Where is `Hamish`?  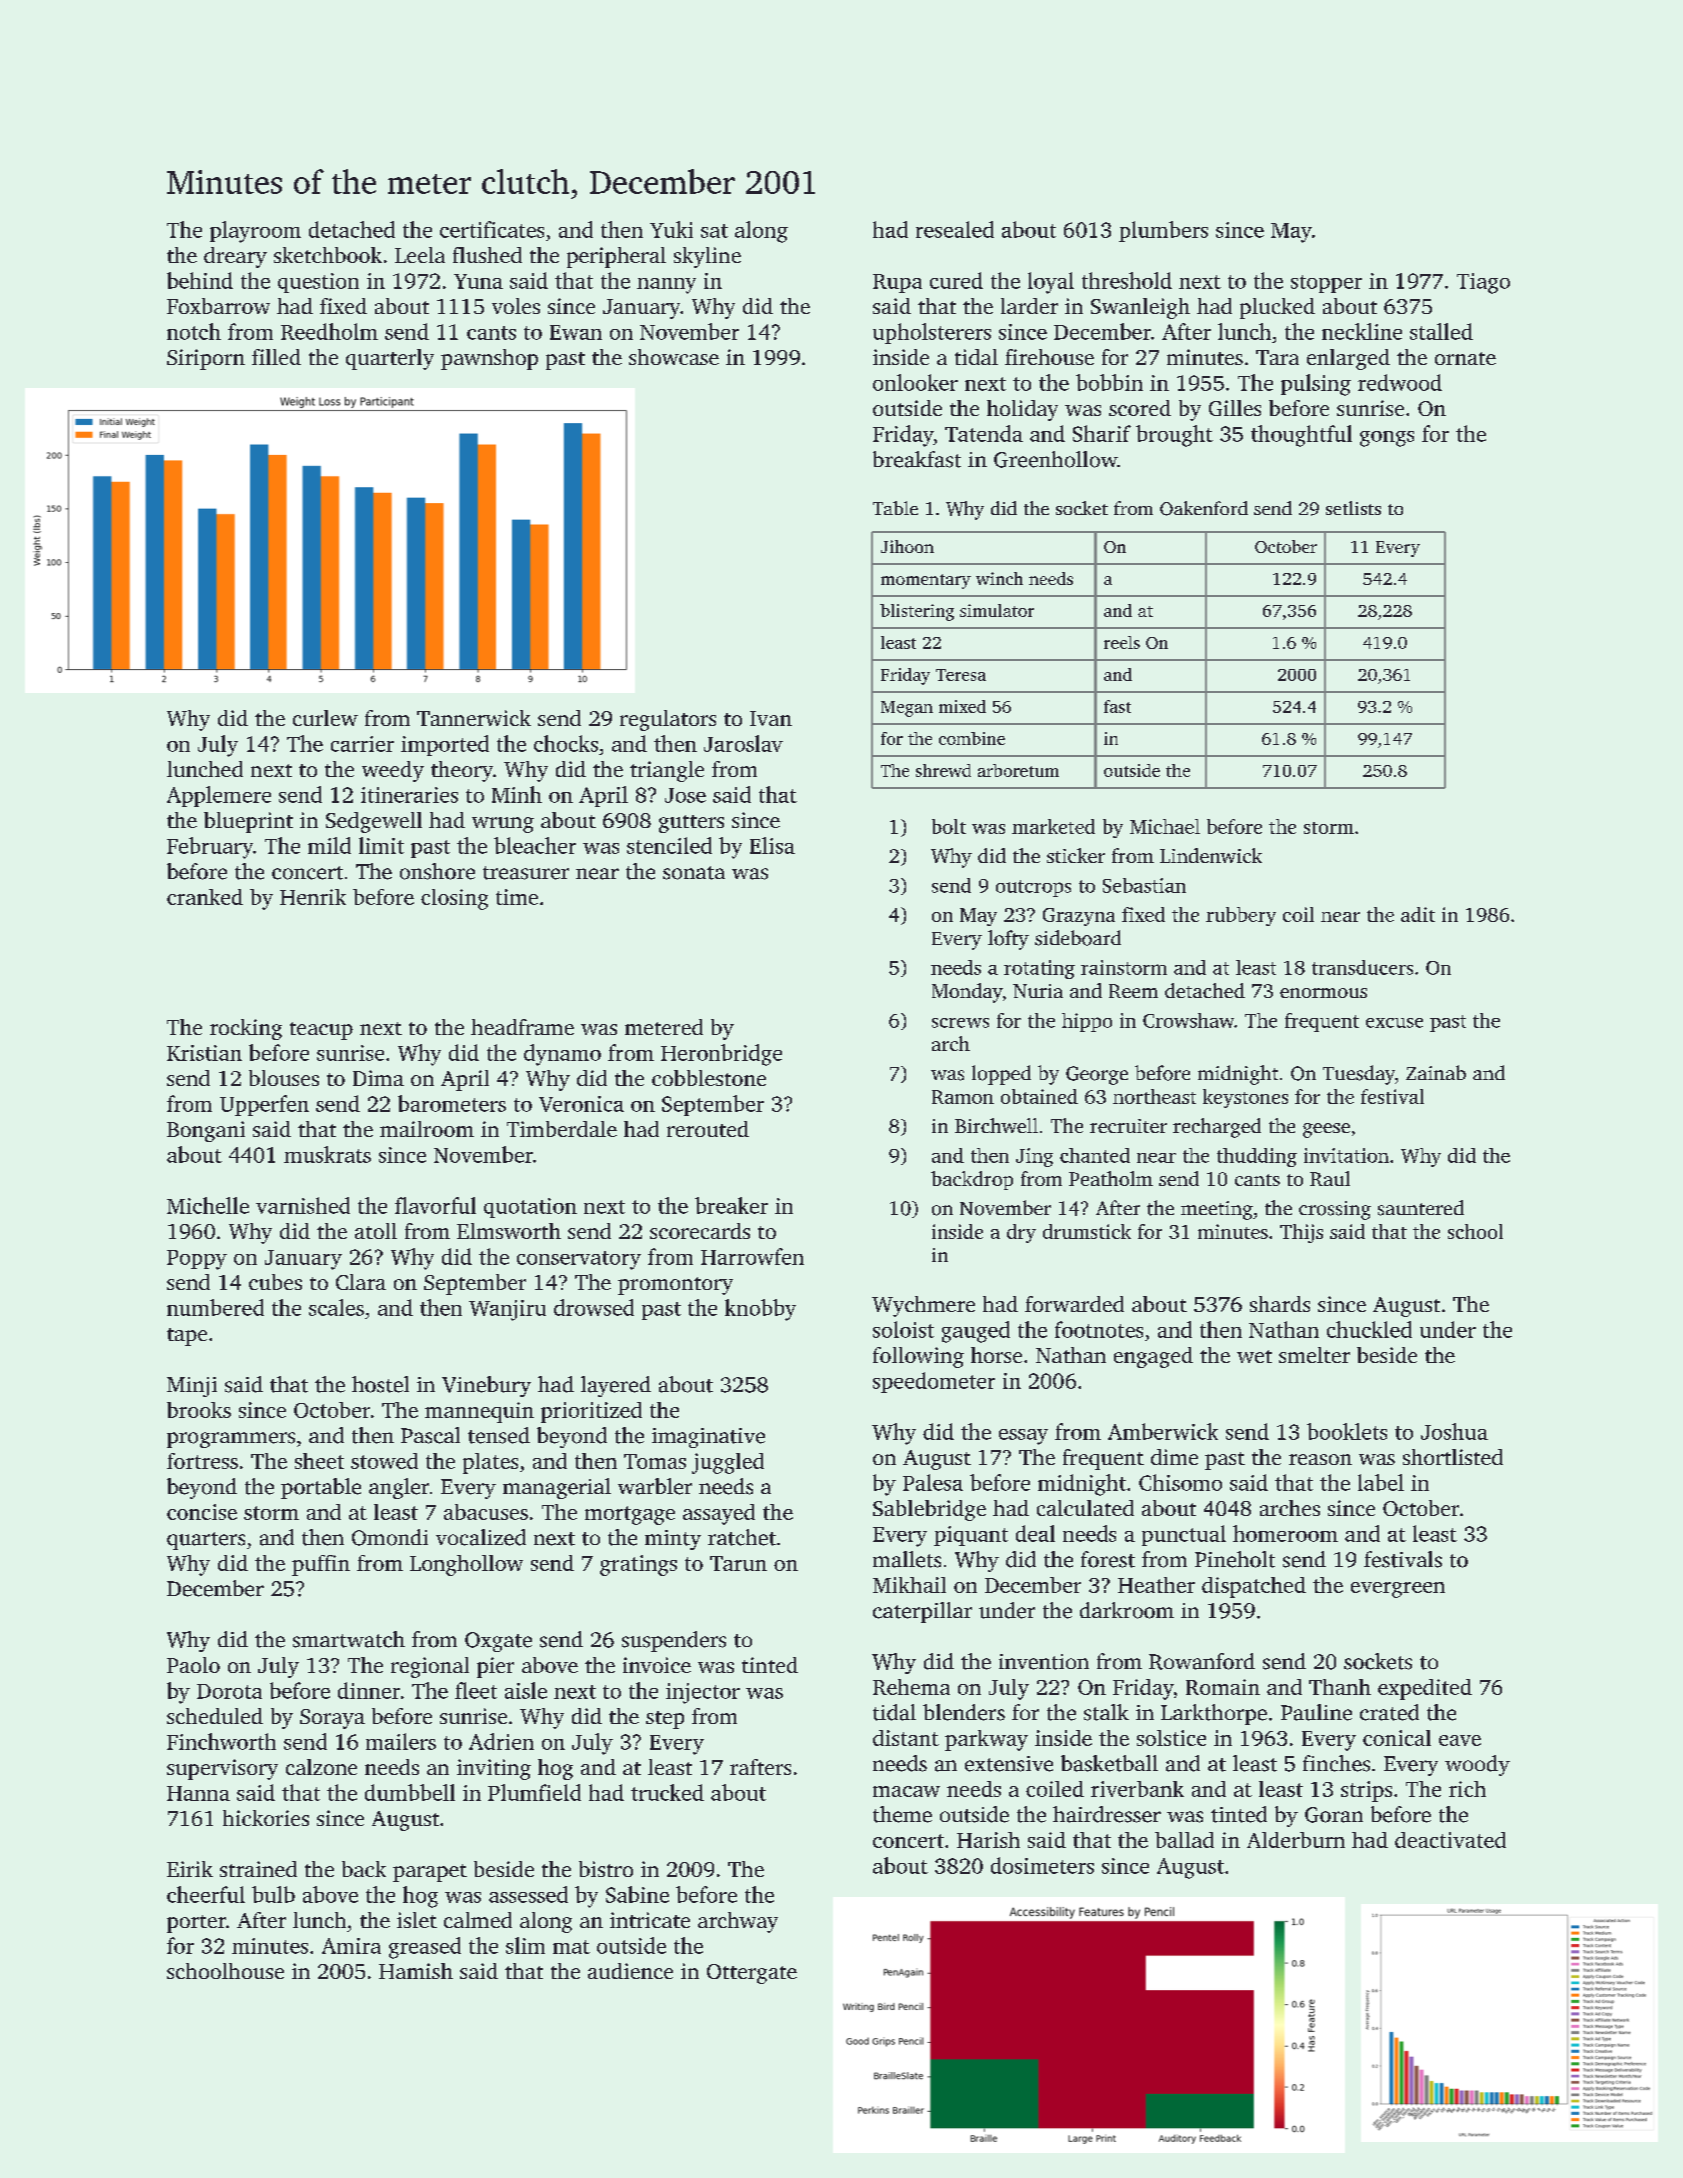
Hamish is located at coordinates (416, 1971).
